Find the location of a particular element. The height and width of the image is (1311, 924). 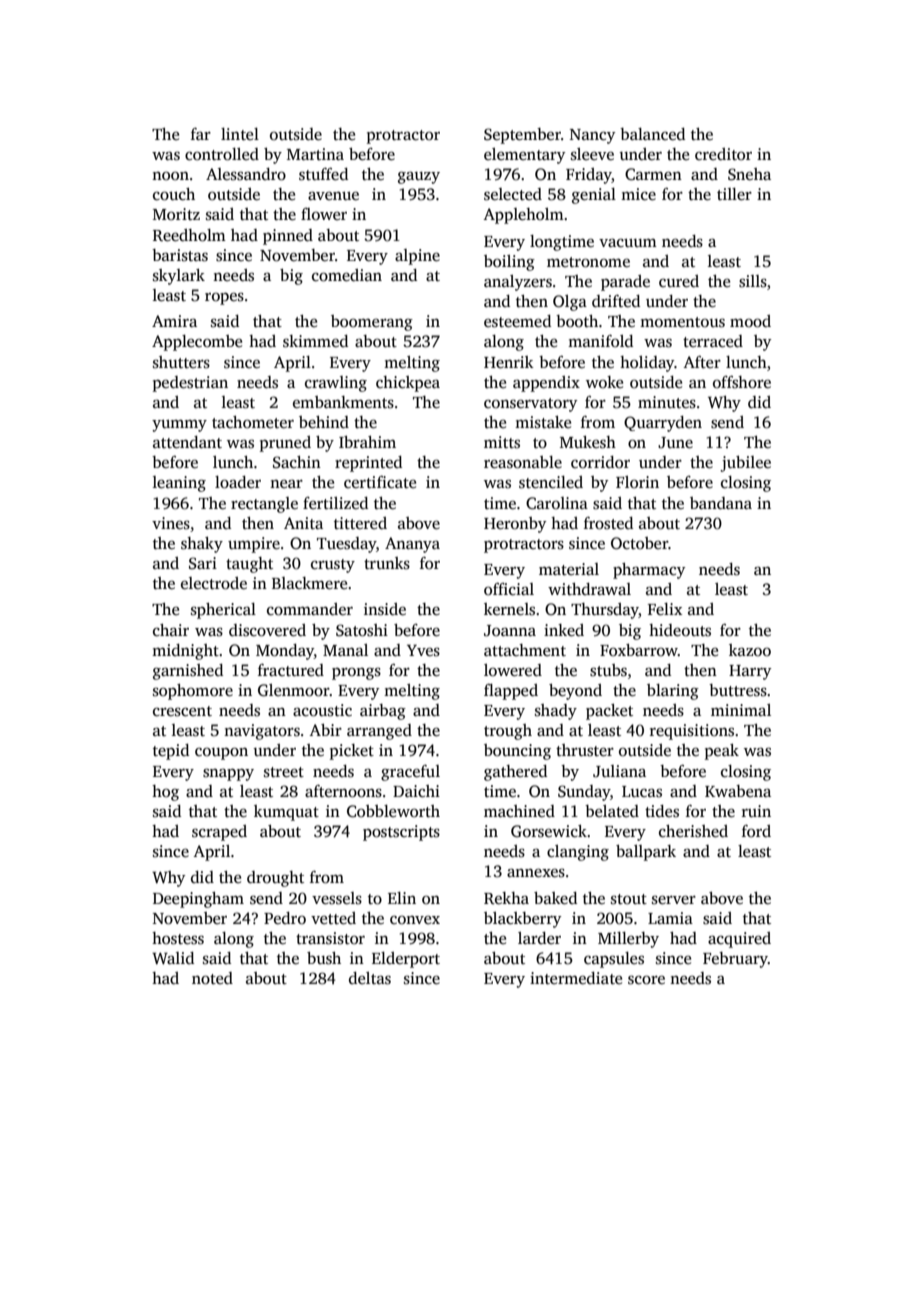

lintel is located at coordinates (240, 134).
